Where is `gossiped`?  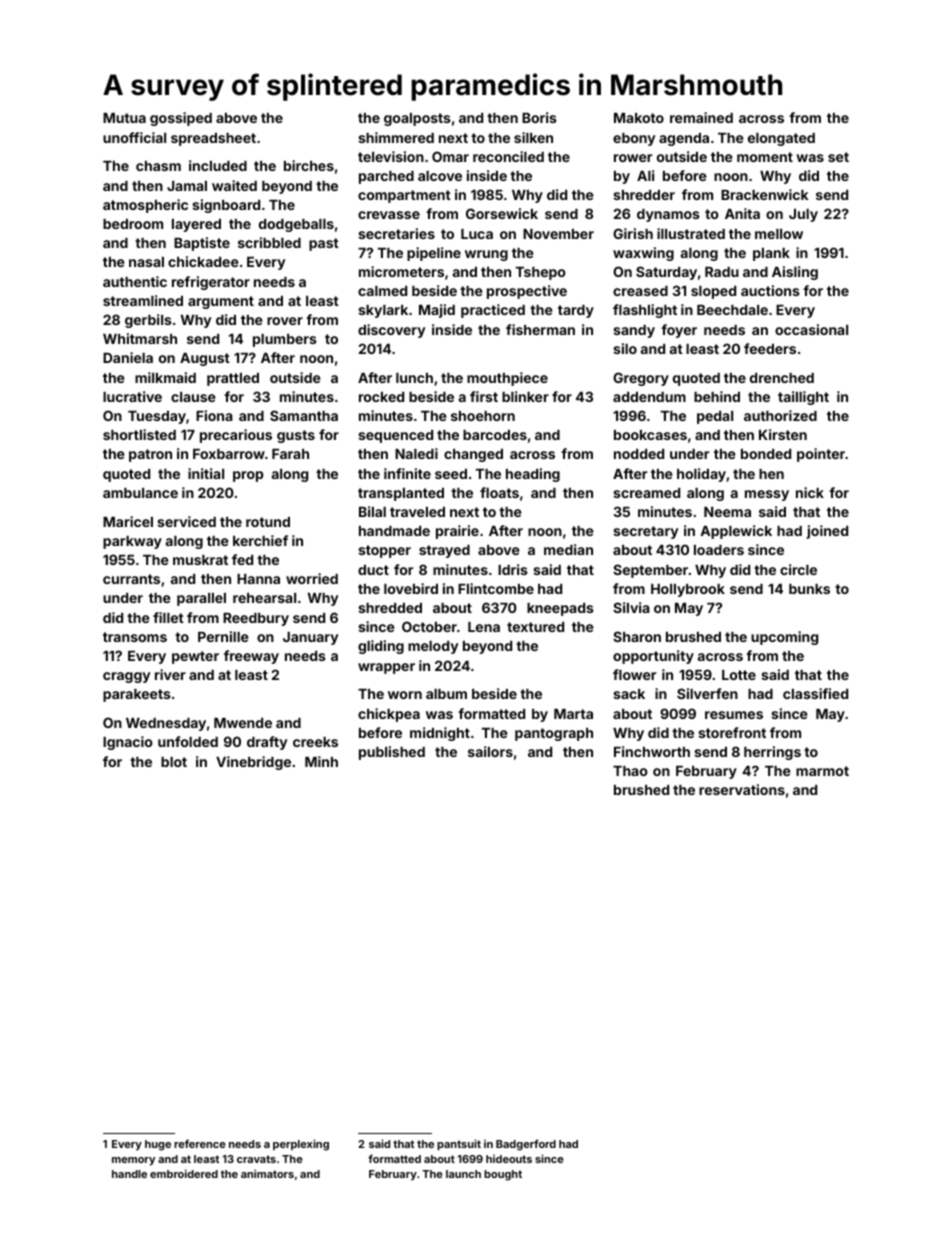 gossiped is located at coordinates (181, 119).
